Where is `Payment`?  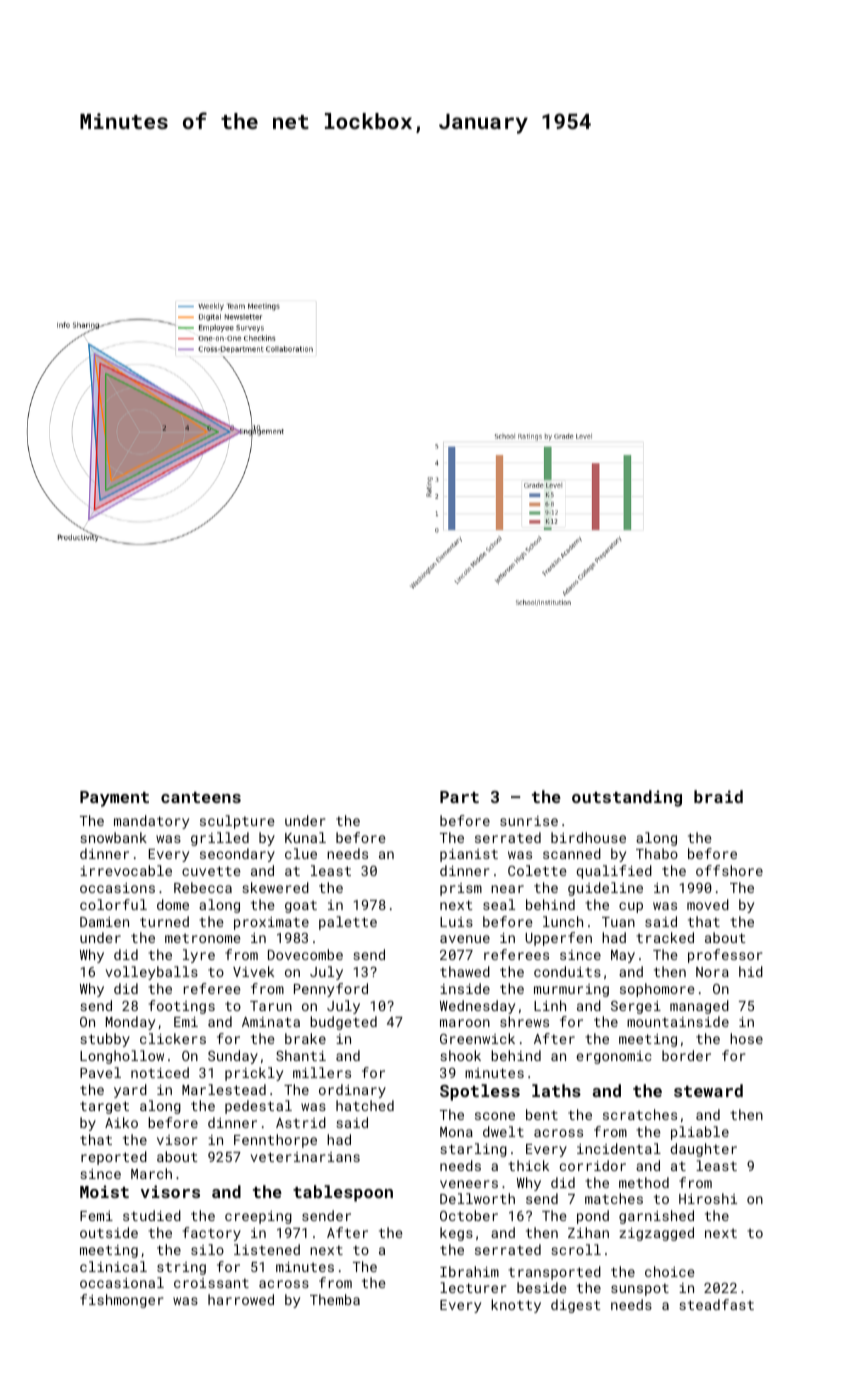 Payment is located at coordinates (114, 799).
